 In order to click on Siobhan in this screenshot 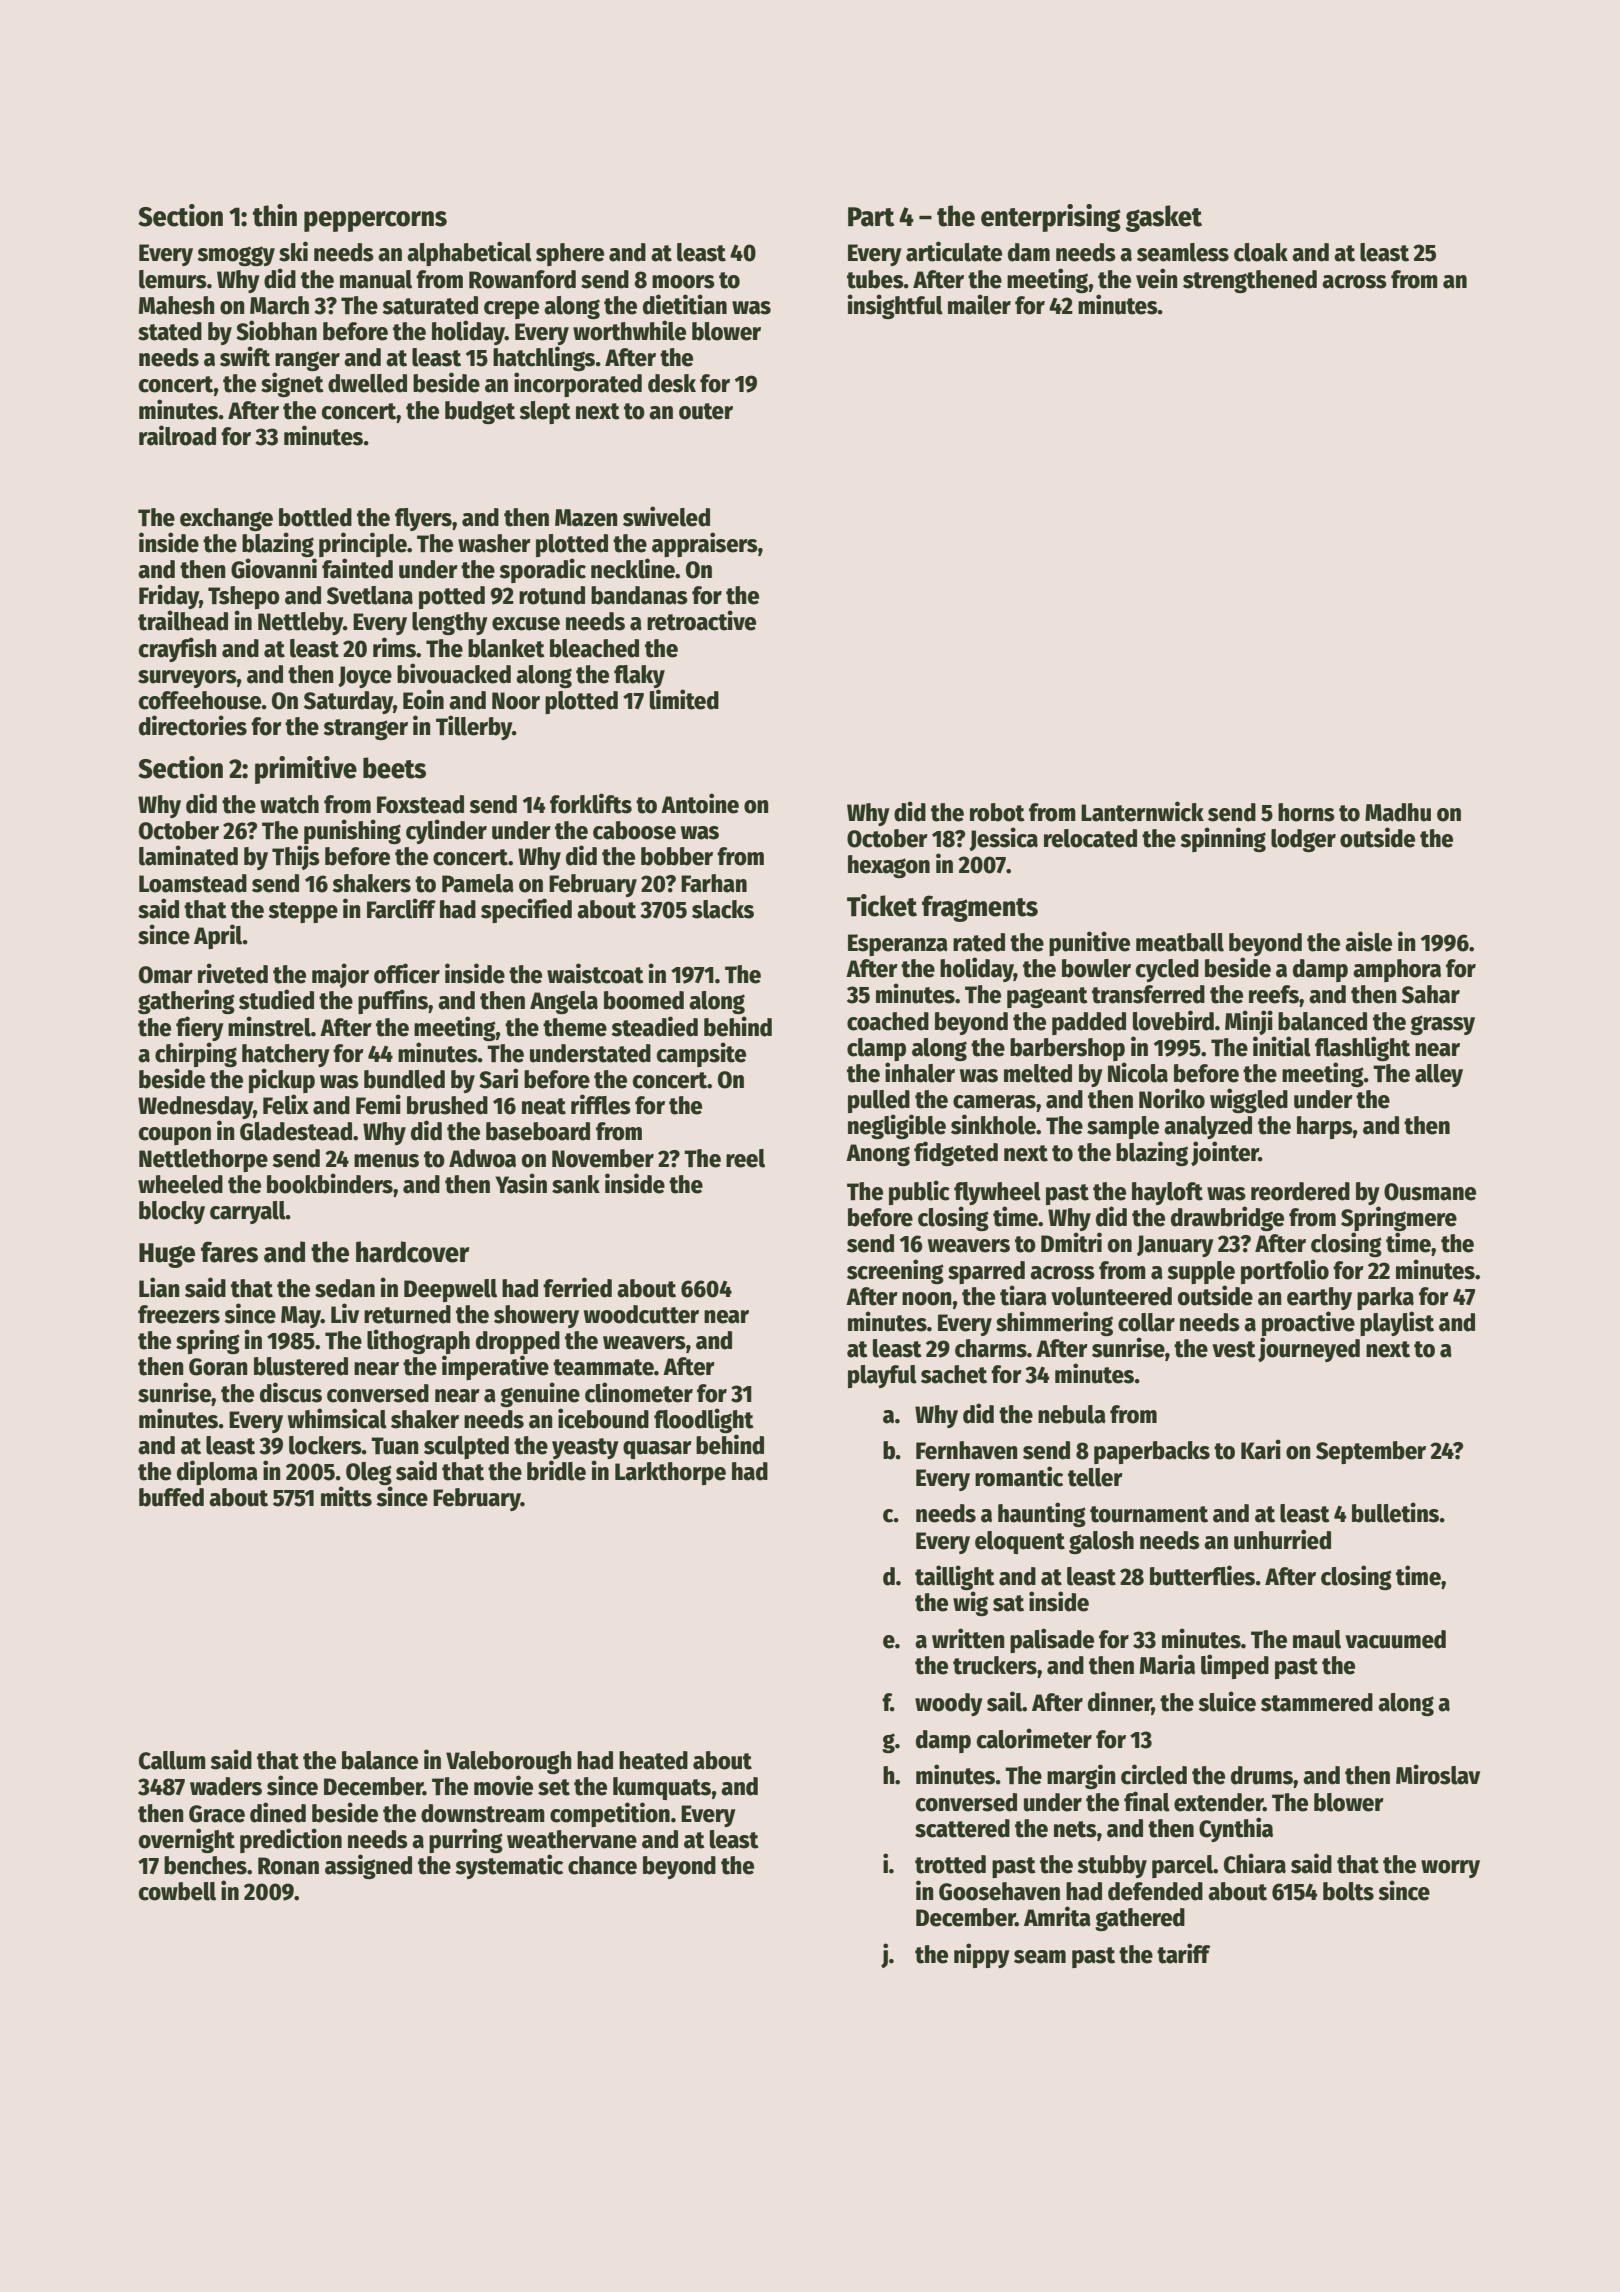, I will do `click(276, 330)`.
